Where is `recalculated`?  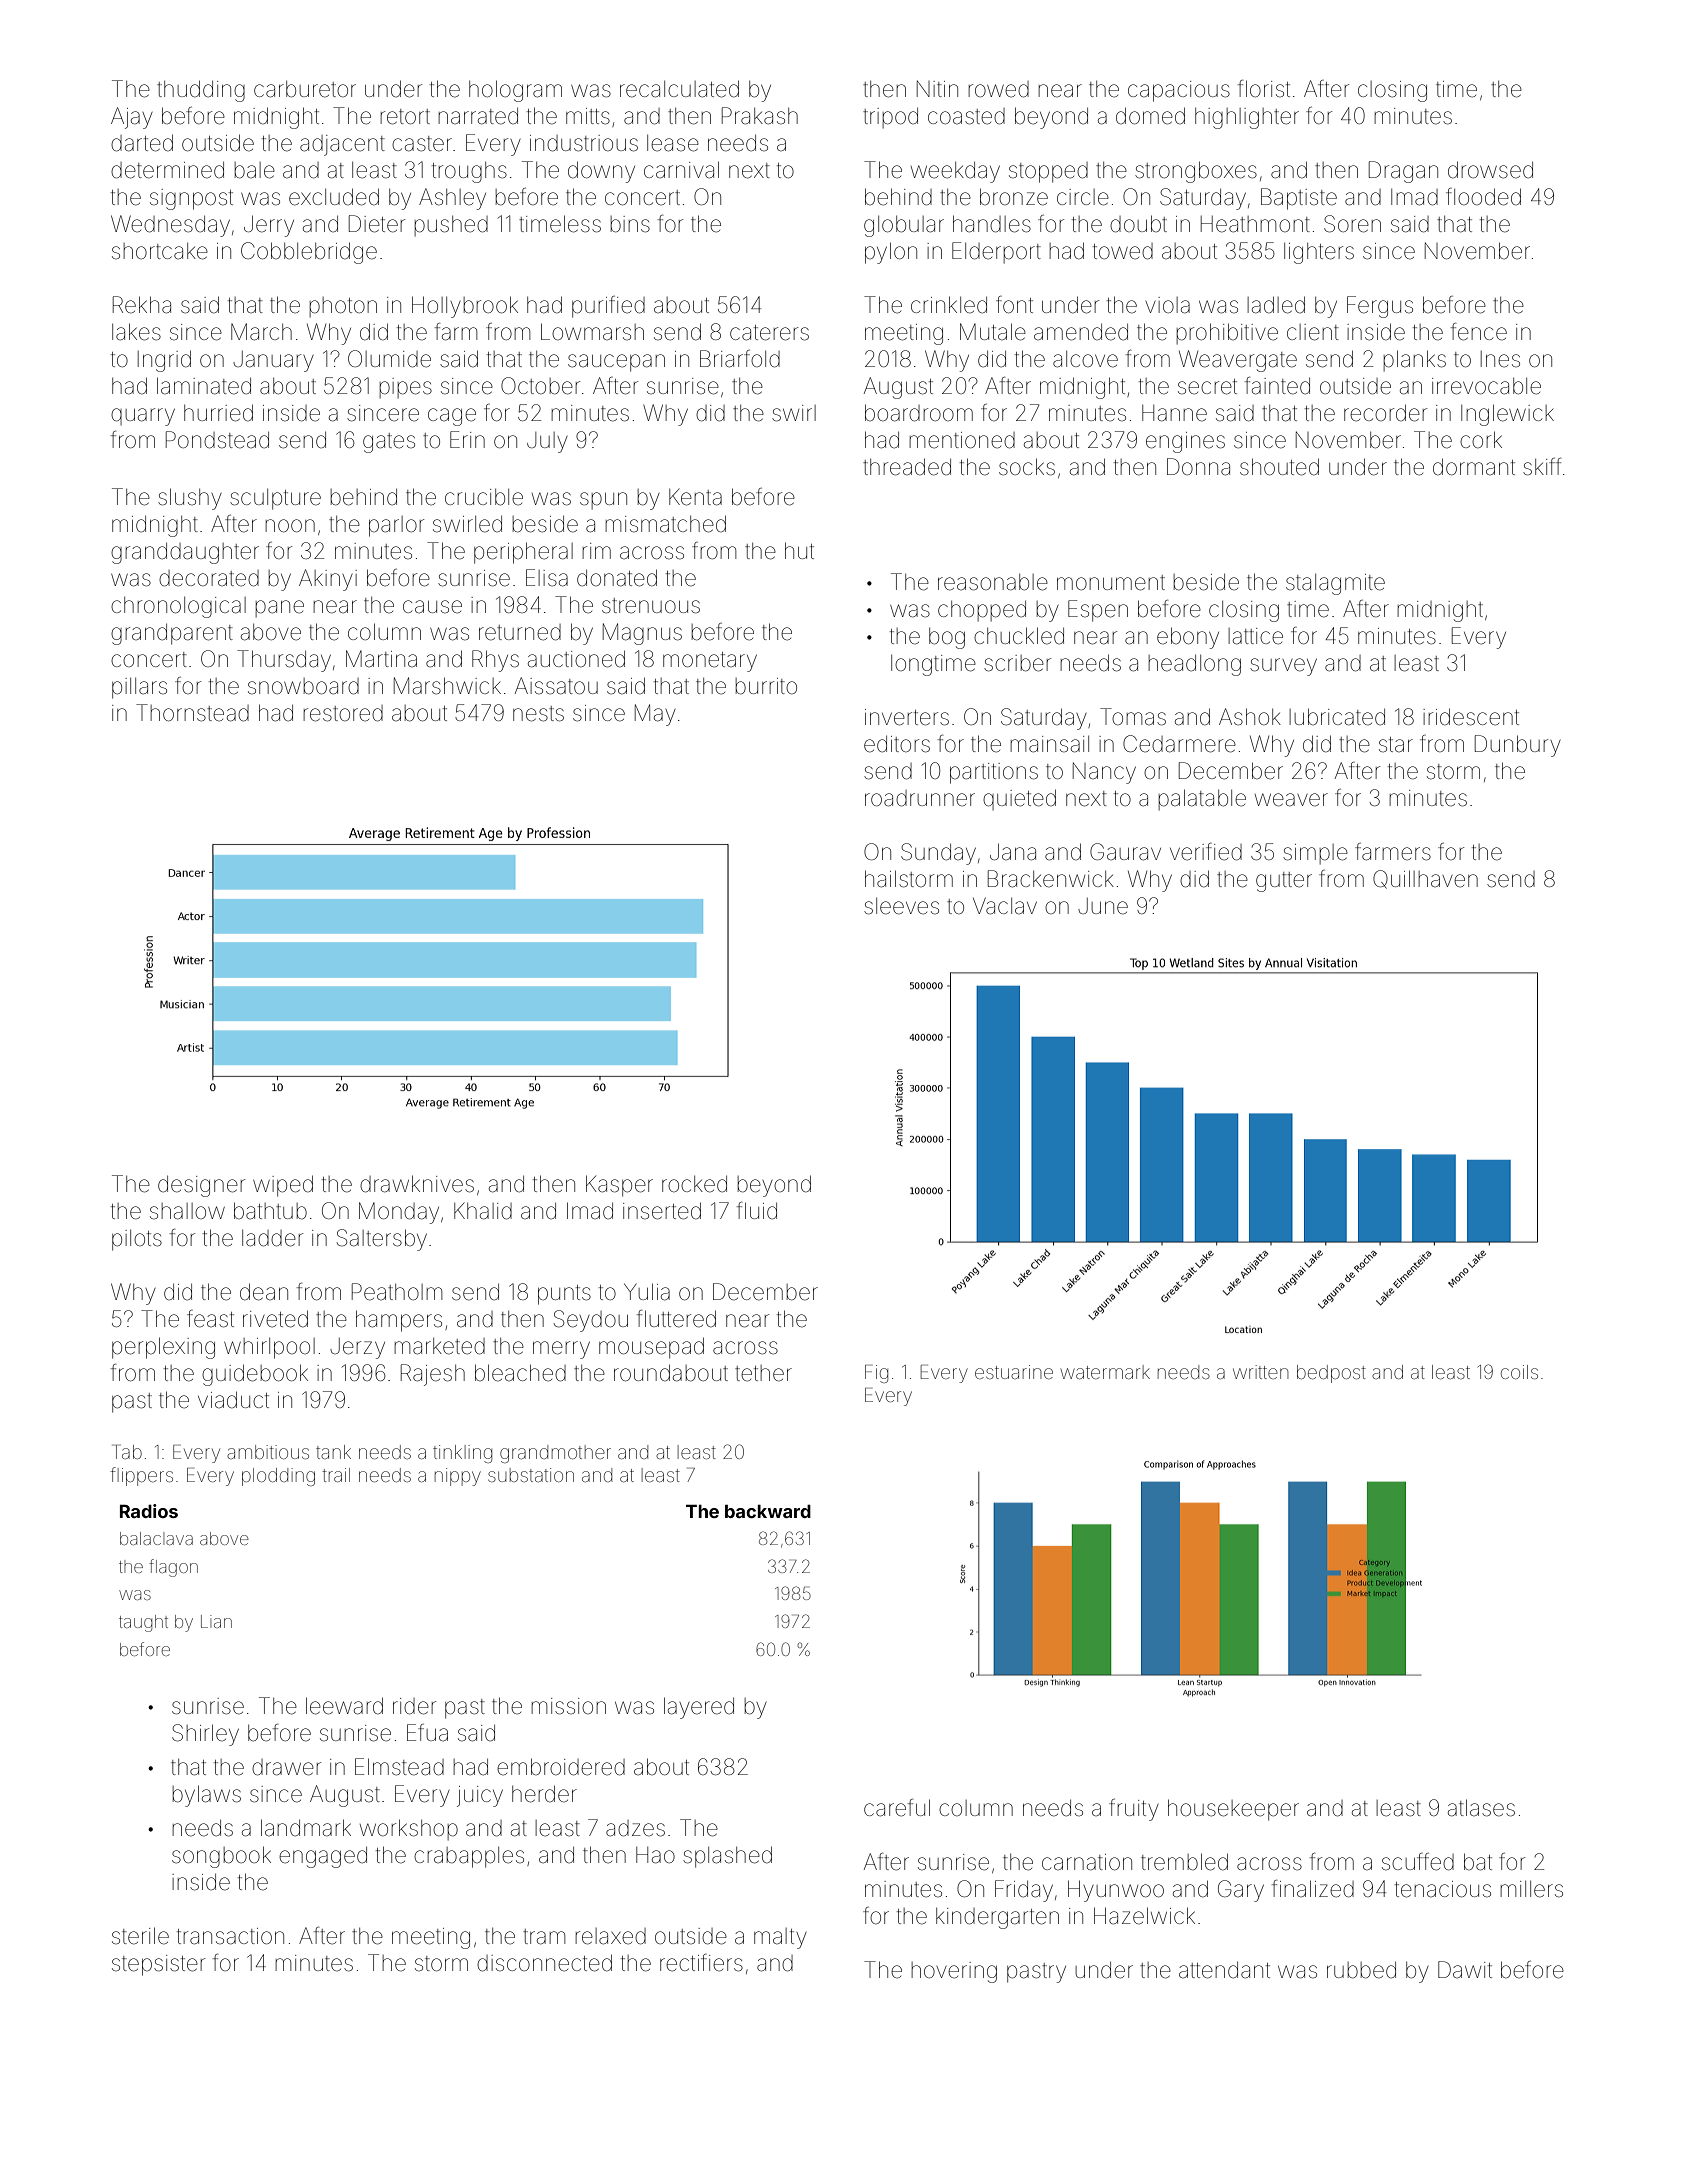
recalculated is located at coordinates (679, 89).
